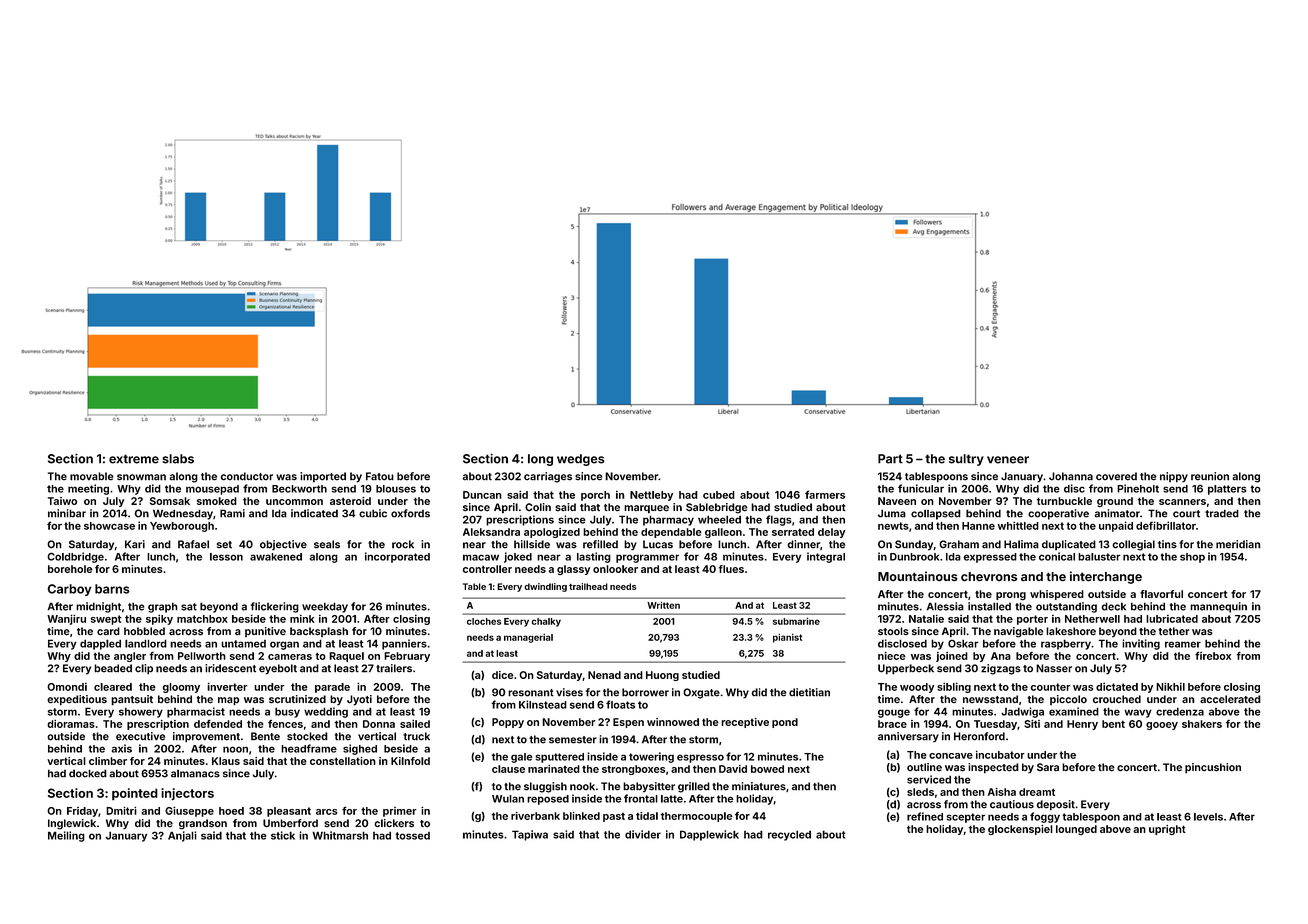  Describe the element at coordinates (662, 676) in the document. I see `Huong` at that location.
